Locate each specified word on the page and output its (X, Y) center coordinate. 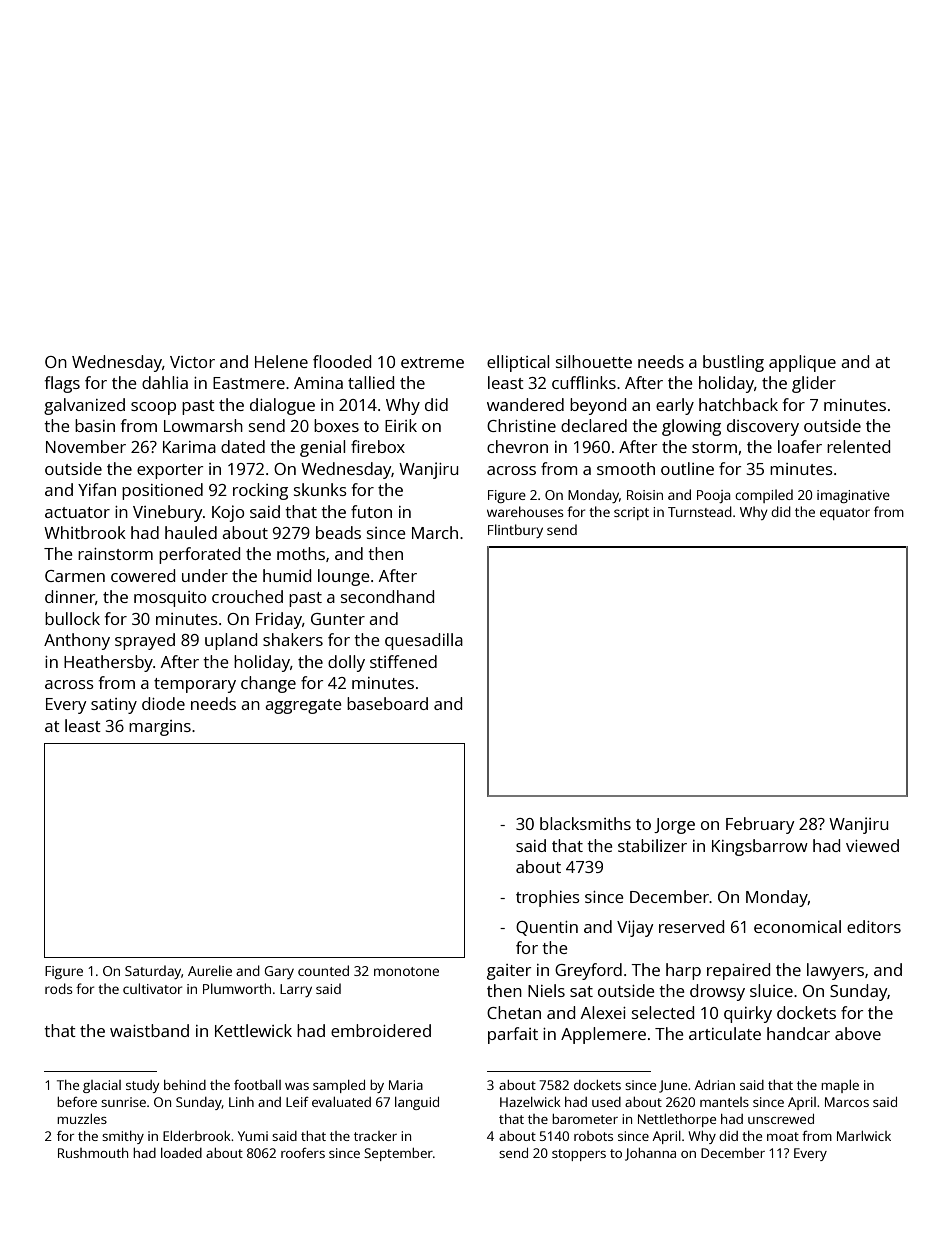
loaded (181, 1153)
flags (62, 384)
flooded (342, 361)
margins (160, 728)
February (760, 825)
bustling (733, 363)
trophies (548, 898)
